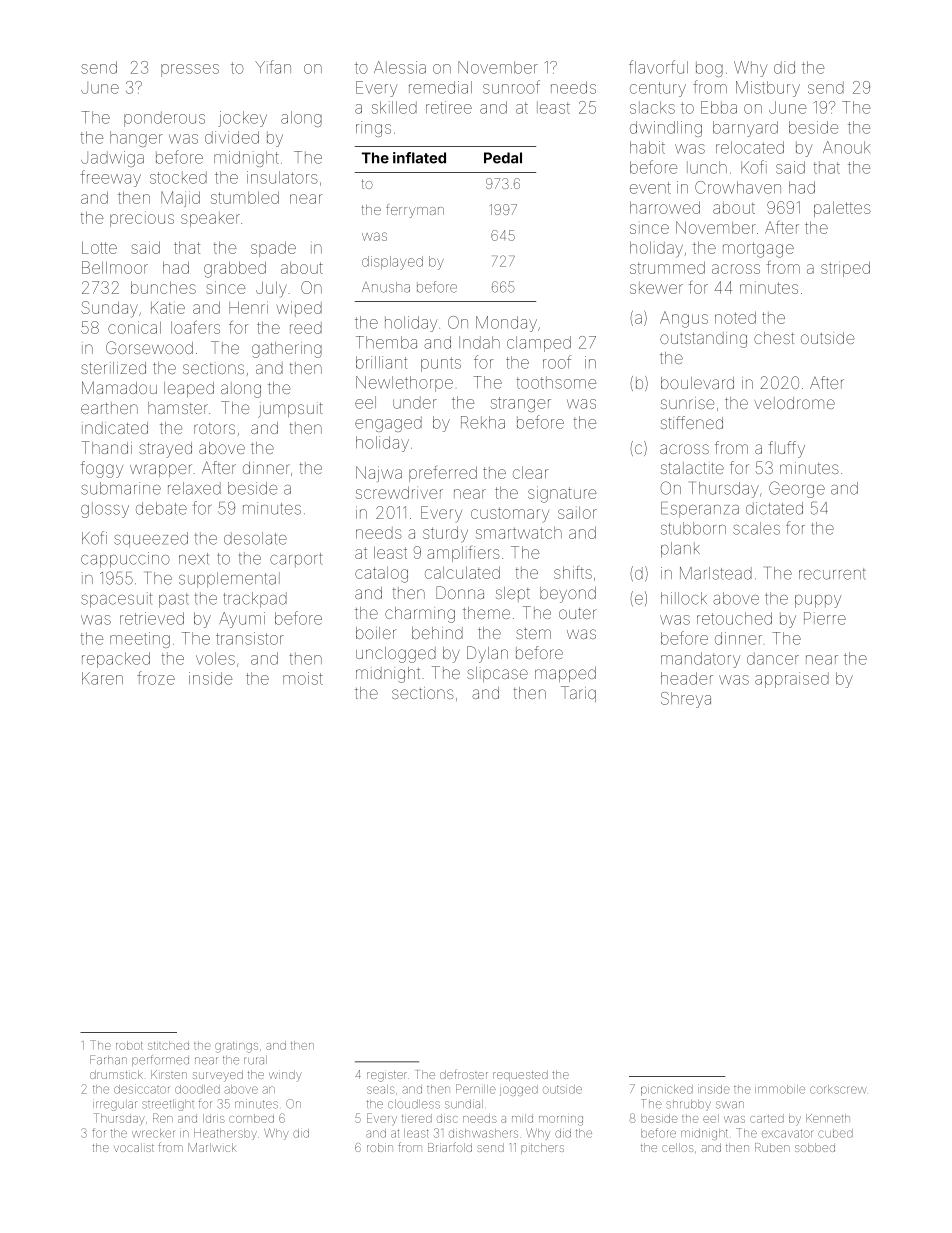  Describe the element at coordinates (825, 618) in the document. I see `Pierre` at that location.
